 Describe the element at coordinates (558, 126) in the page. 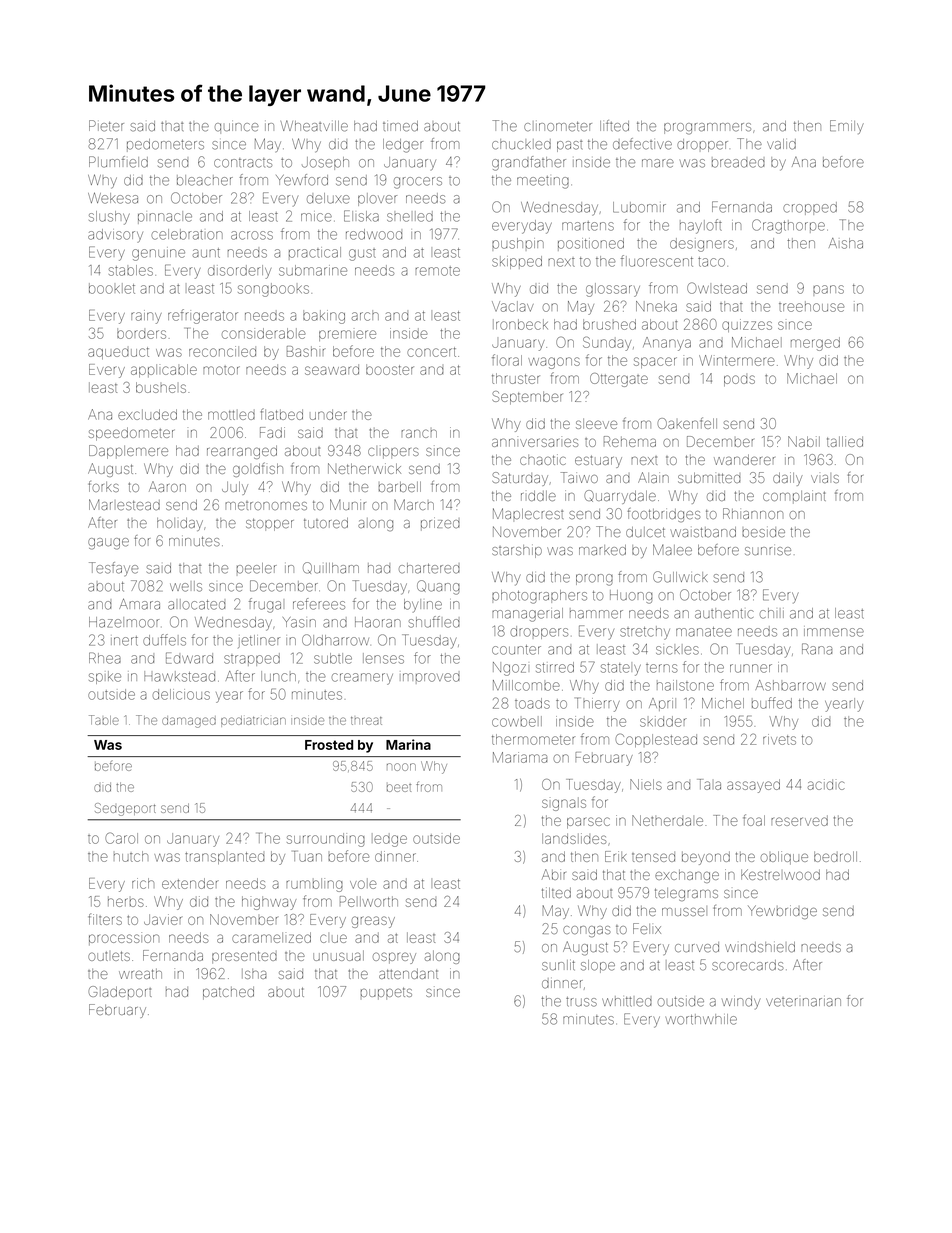

I see `clinometer` at that location.
